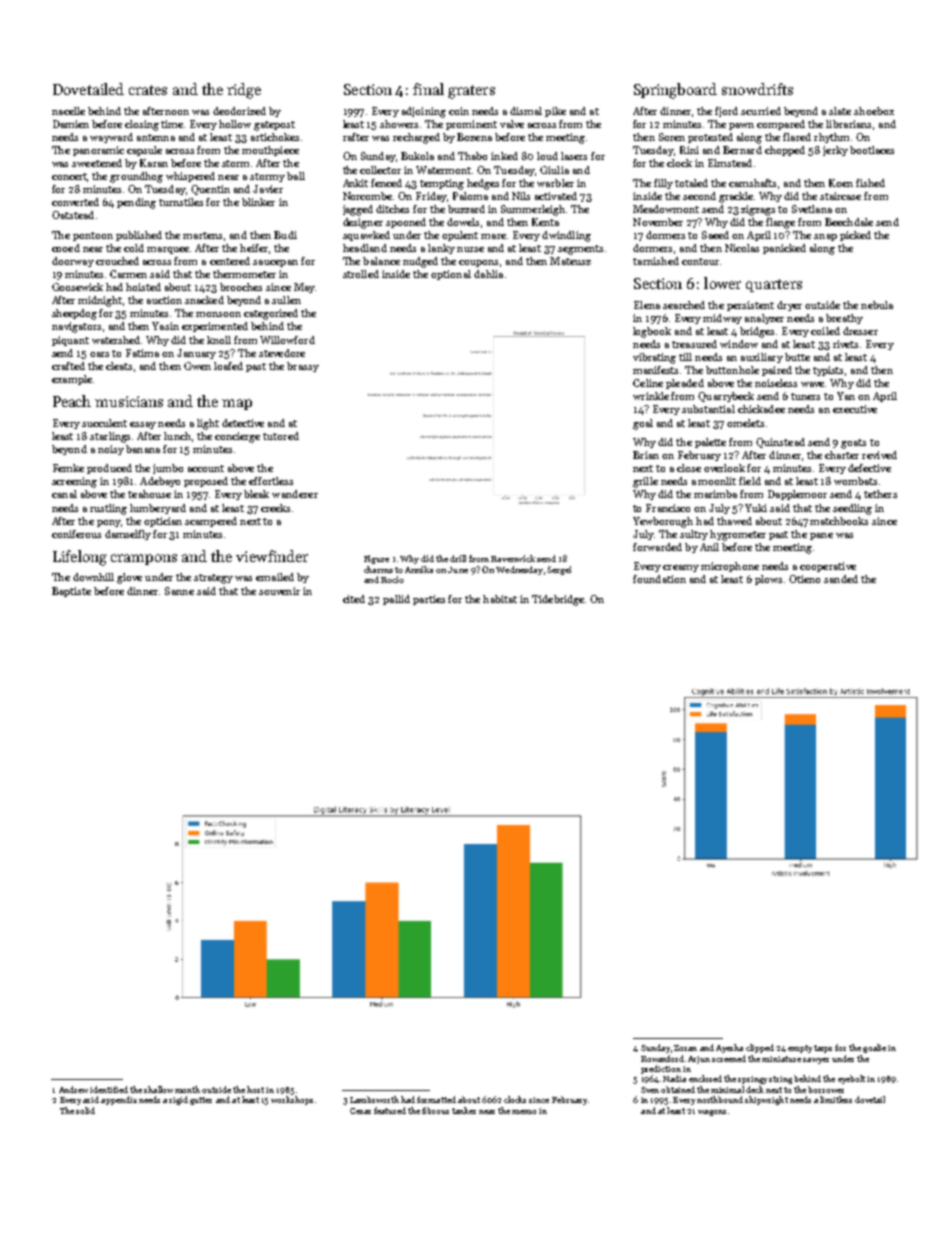 This screenshot has width=952, height=1233. I want to click on souvenir, so click(279, 591).
